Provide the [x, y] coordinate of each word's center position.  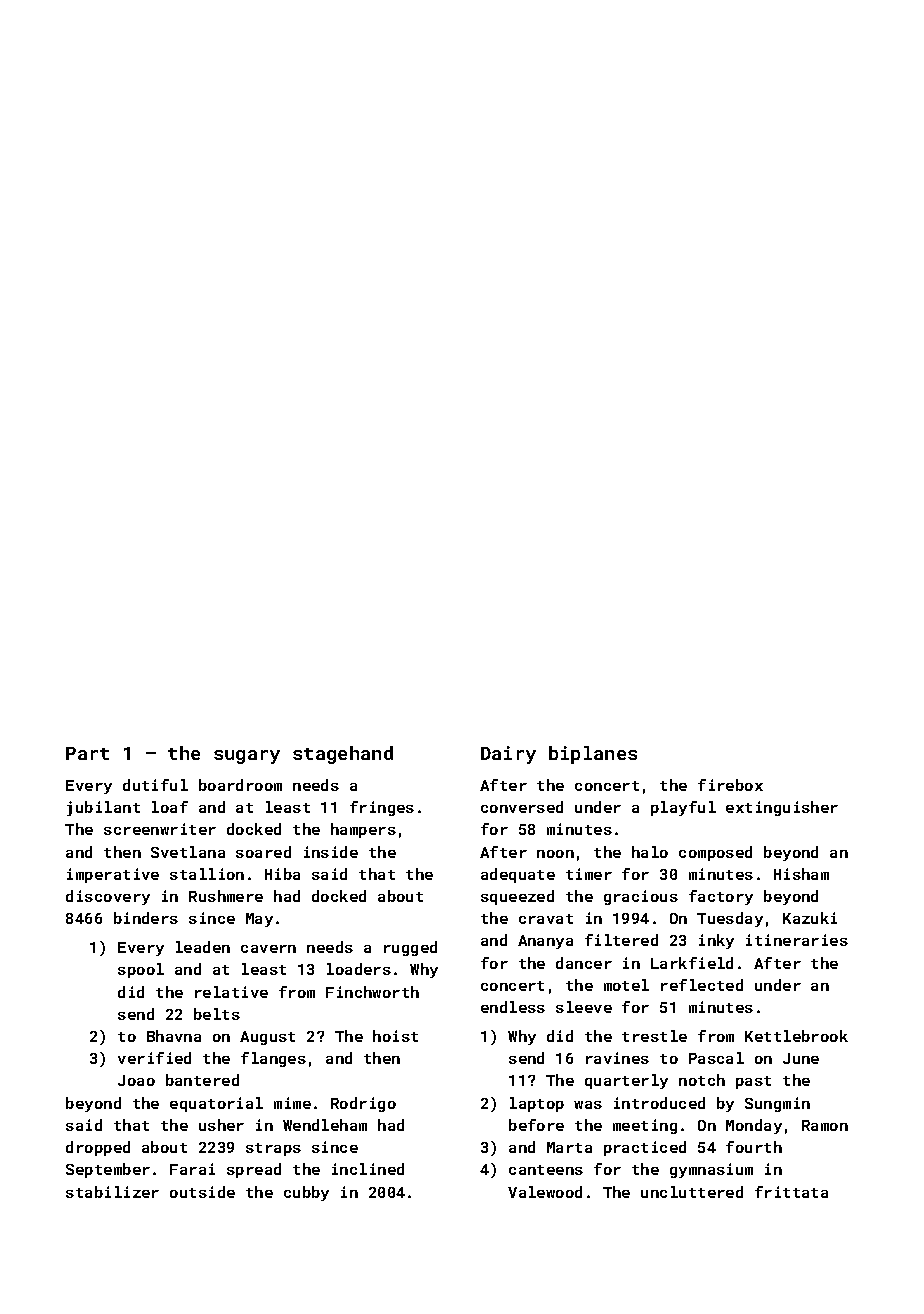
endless [513, 1007]
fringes [382, 808]
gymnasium [711, 1170]
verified [154, 1058]
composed [715, 853]
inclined [368, 1169]
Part [87, 753]
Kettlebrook [796, 1036]
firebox [730, 785]
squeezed [517, 897]
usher [221, 1125]
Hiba [282, 874]
